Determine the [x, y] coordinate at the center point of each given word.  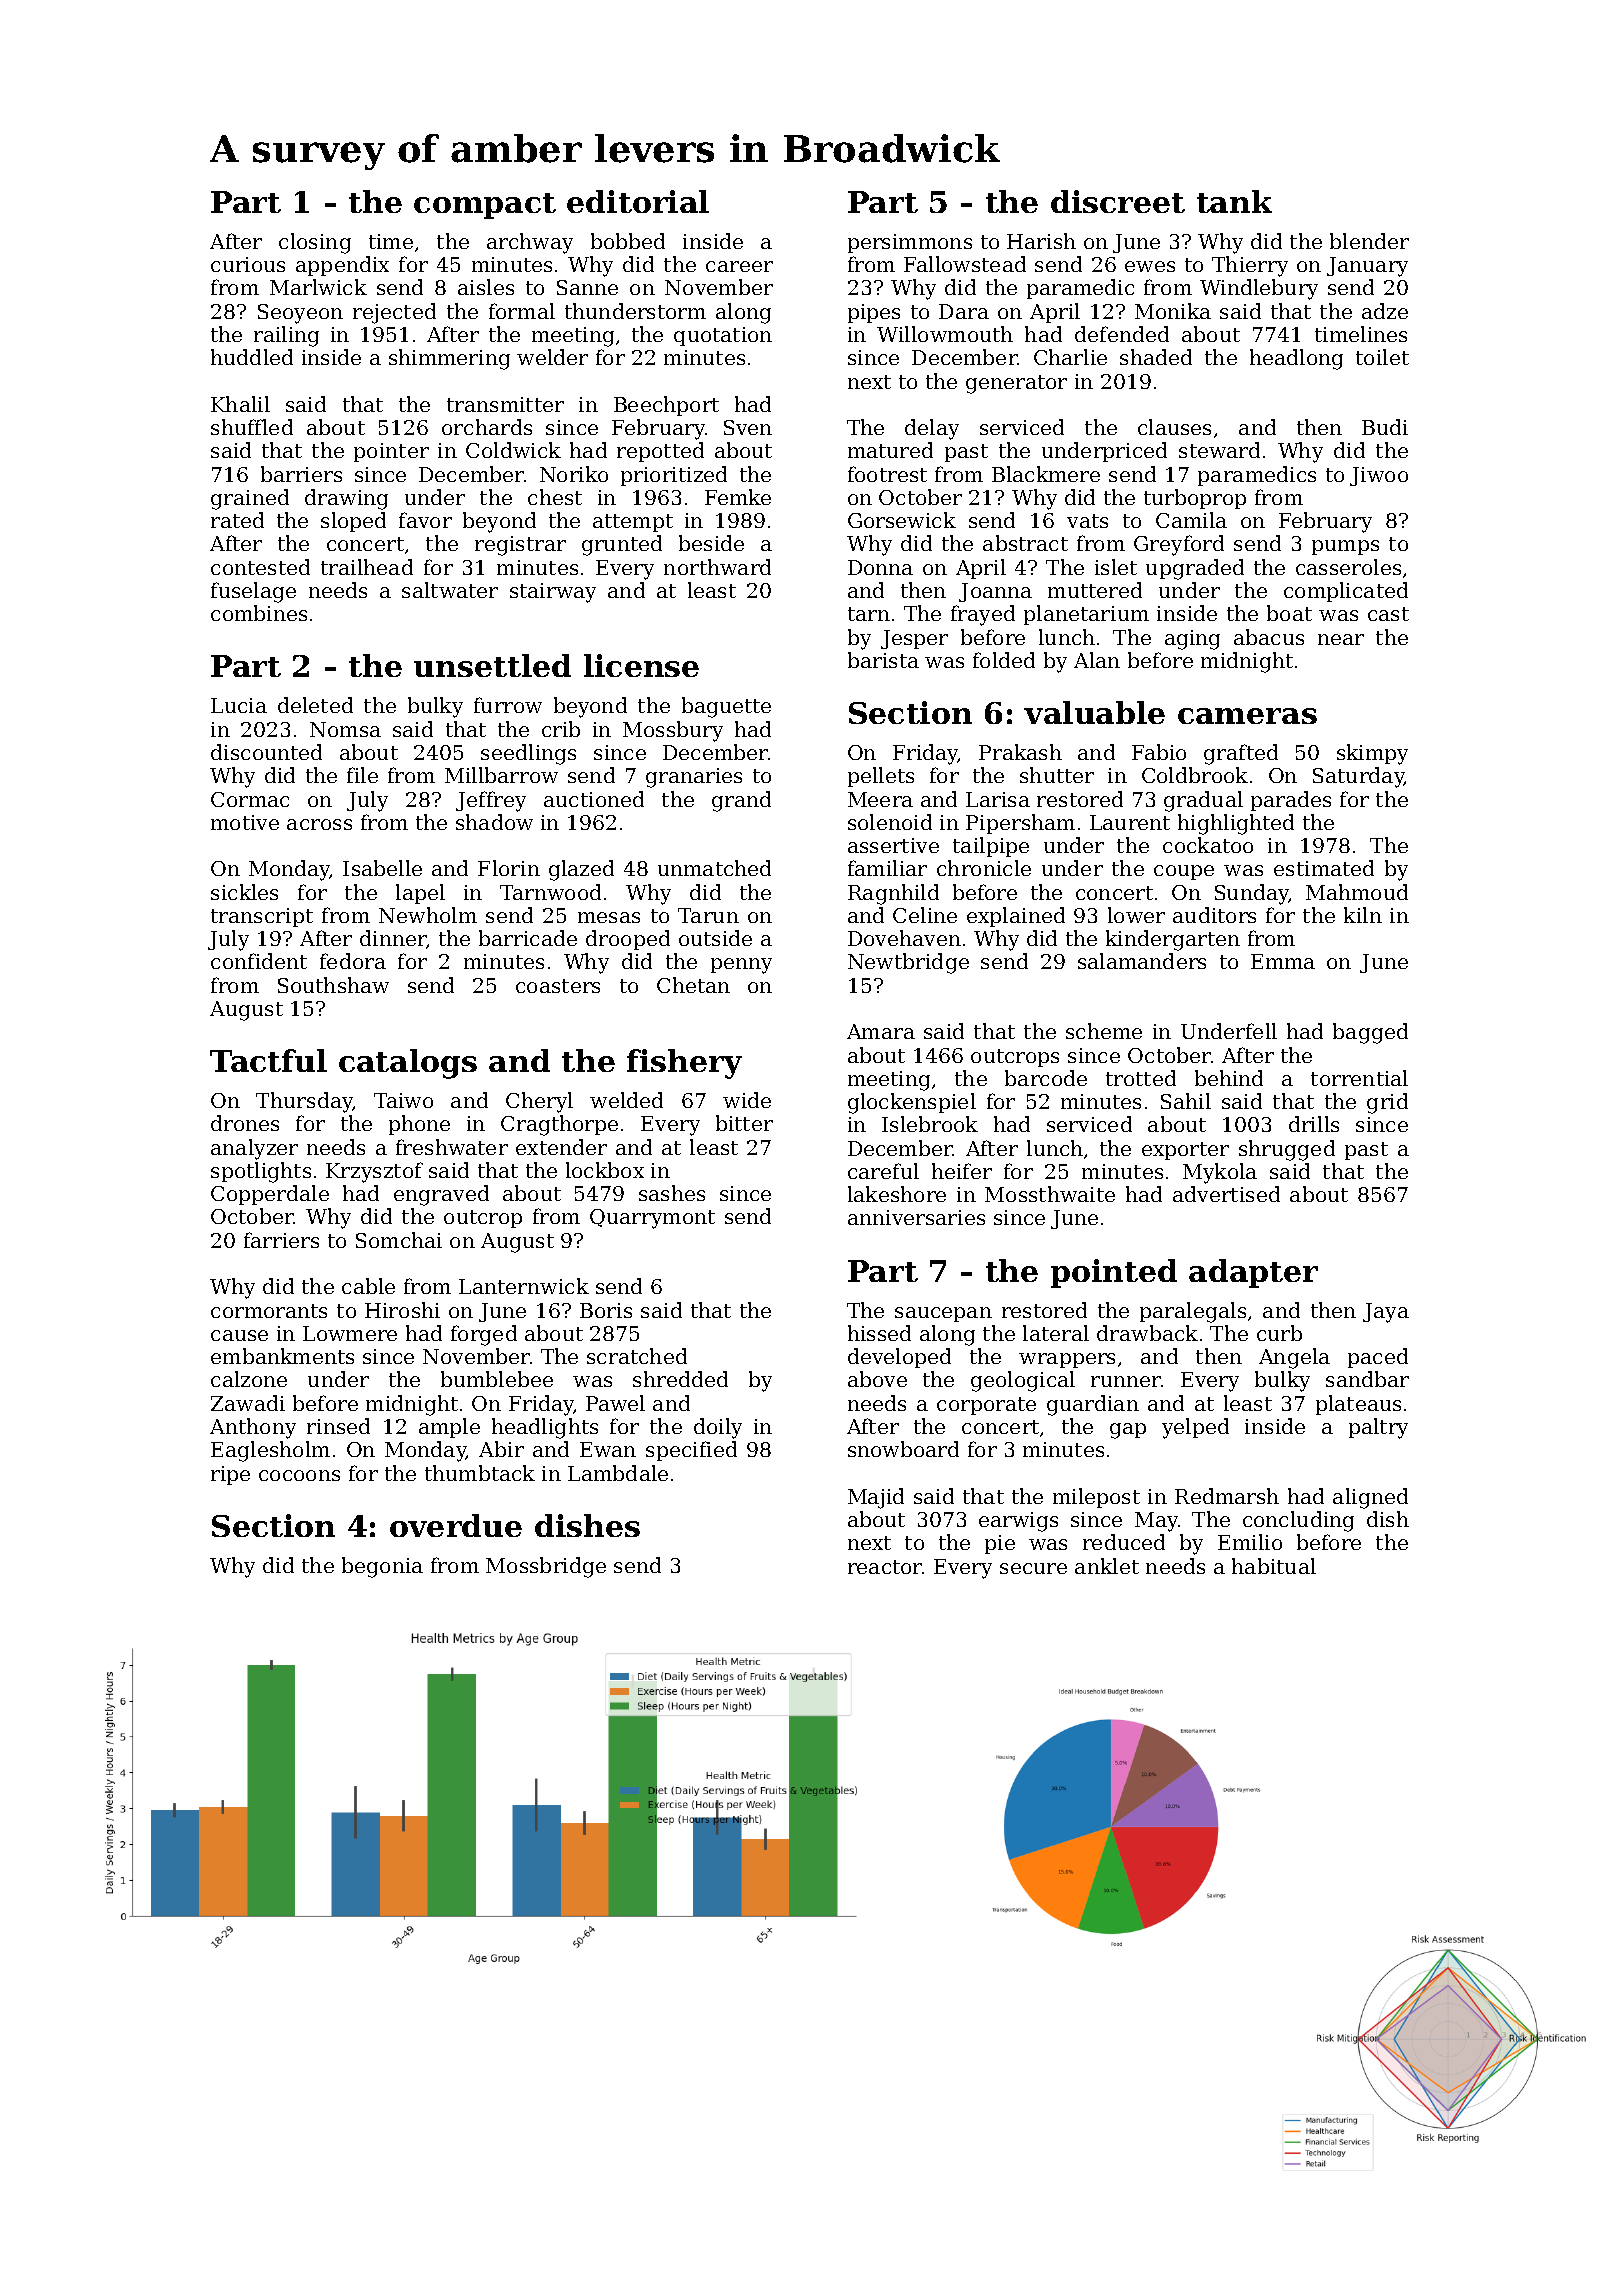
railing [286, 336]
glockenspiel [912, 1103]
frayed [983, 615]
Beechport [666, 406]
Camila [1191, 520]
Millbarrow [501, 775]
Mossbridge [546, 1567]
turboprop [1195, 499]
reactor [885, 1567]
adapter [1253, 1273]
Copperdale [270, 1195]
